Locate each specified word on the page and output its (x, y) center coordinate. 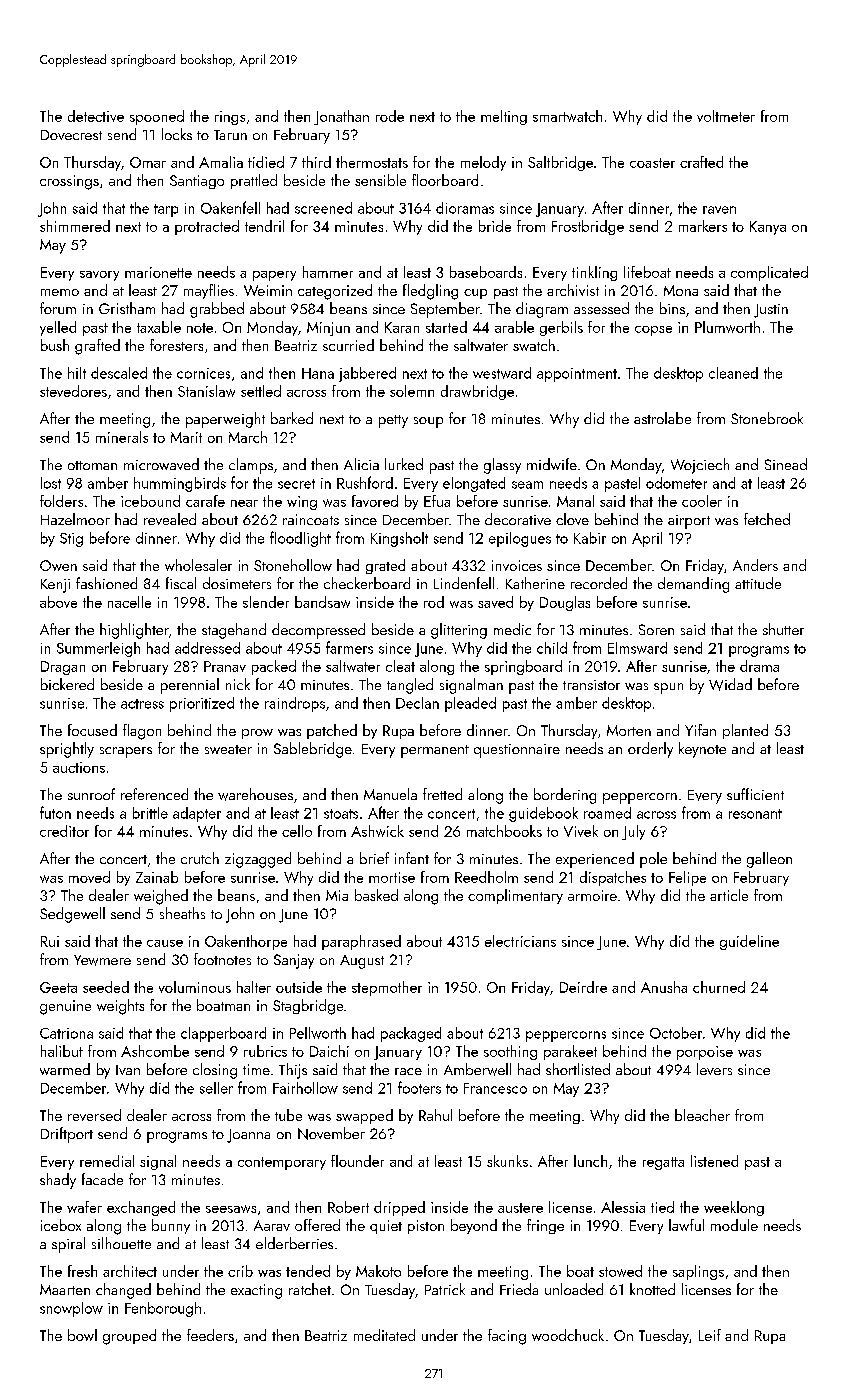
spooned (157, 117)
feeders (210, 1335)
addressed (207, 648)
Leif (710, 1335)
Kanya (768, 228)
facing (507, 1337)
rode (390, 116)
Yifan (700, 730)
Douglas (565, 603)
